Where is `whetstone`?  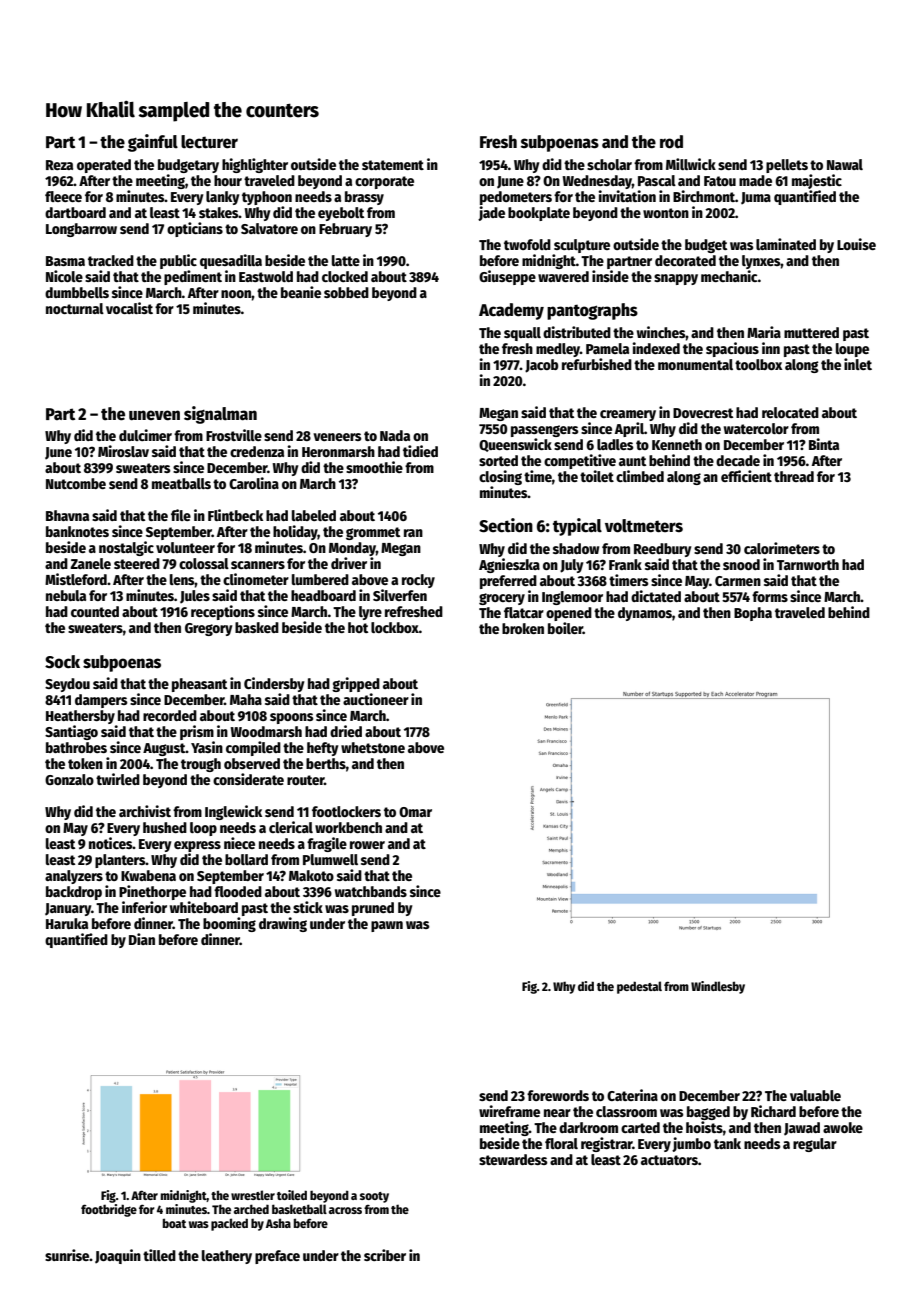
whetstone is located at coordinates (373, 747).
